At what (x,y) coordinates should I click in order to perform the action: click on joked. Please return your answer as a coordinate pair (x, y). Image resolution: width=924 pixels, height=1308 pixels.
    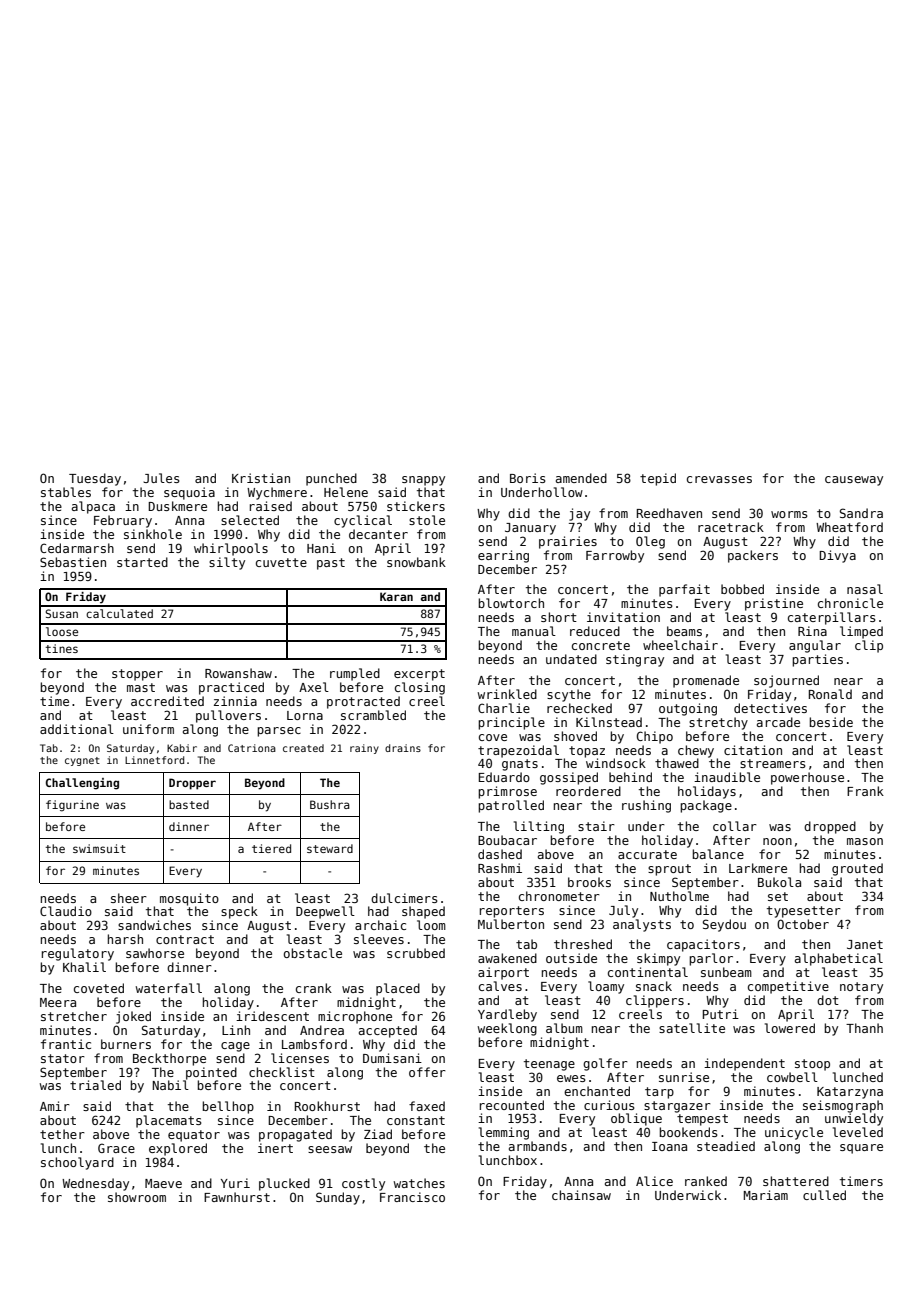
    Looking at the image, I should click on (133, 1017).
